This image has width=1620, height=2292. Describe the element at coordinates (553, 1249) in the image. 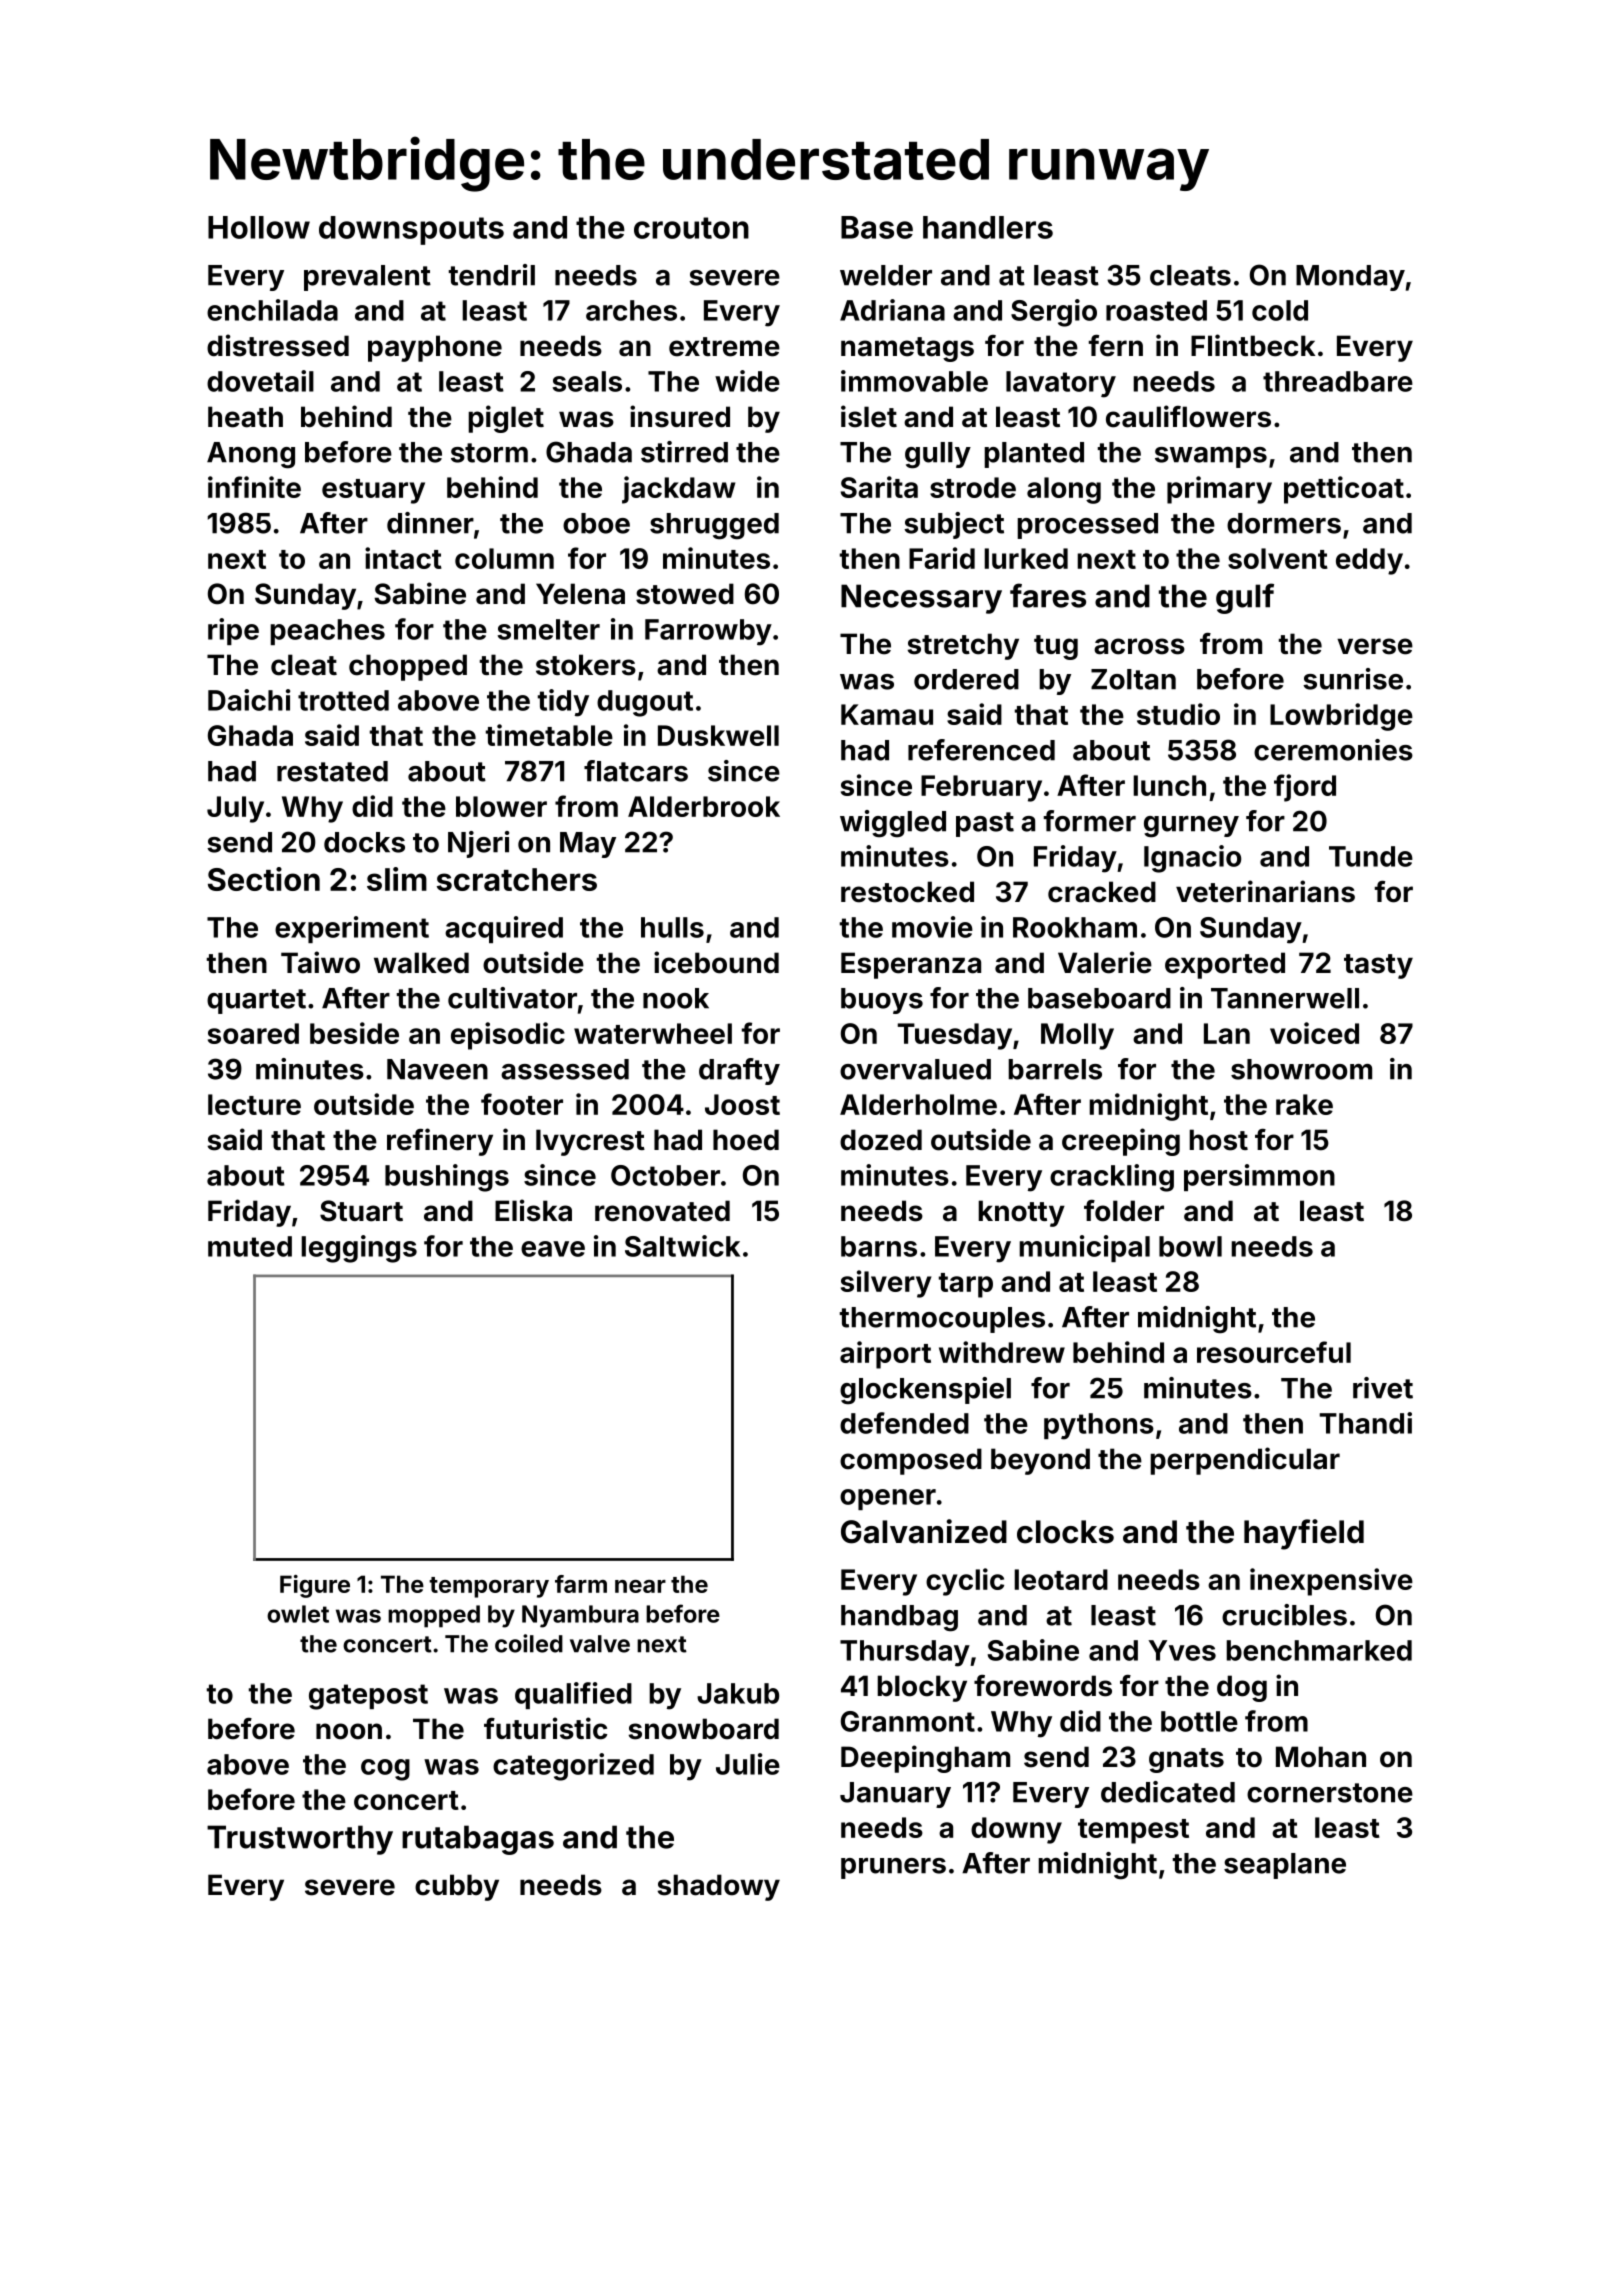

I see `eave` at that location.
